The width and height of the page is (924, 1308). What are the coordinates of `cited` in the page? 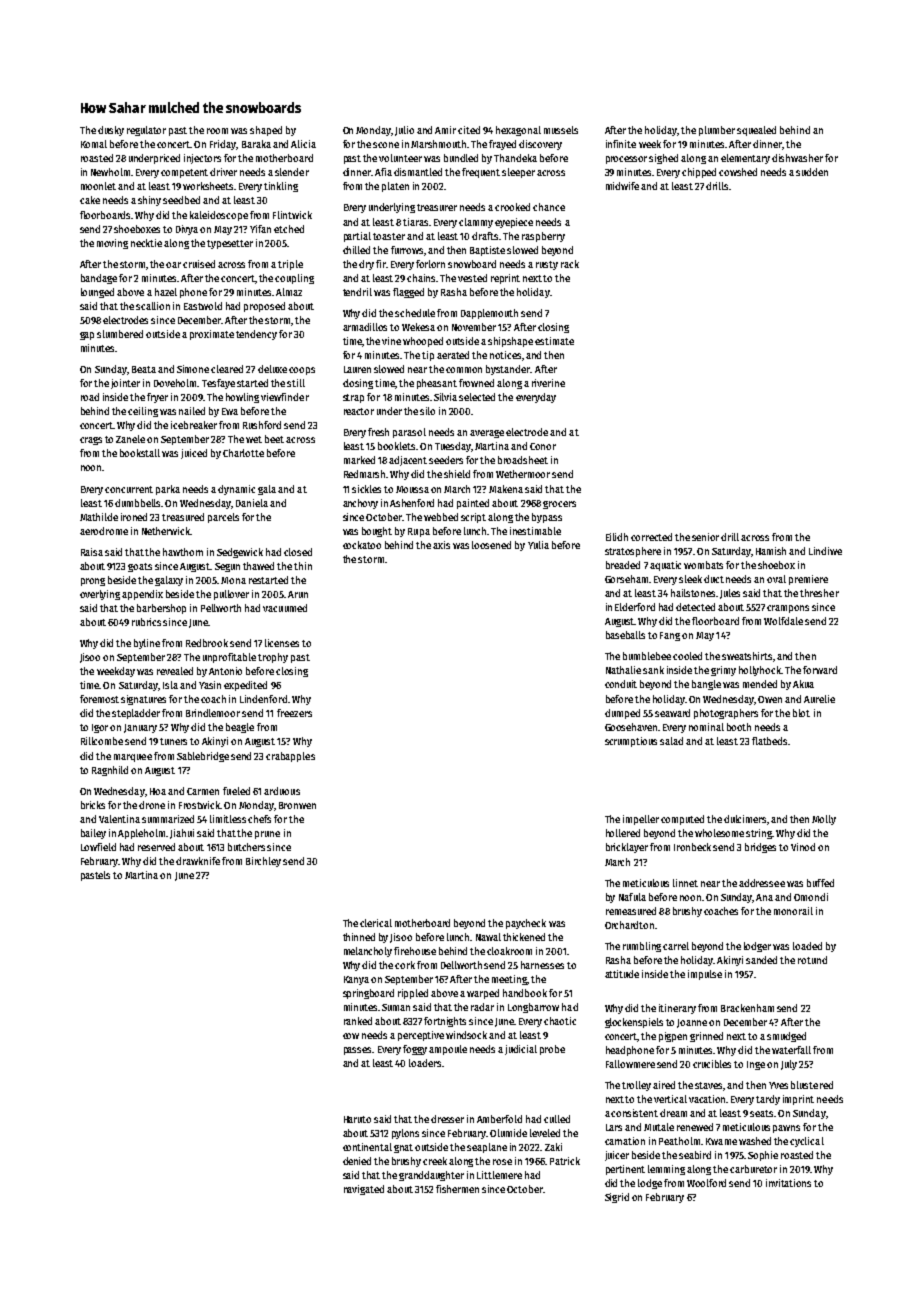 It's located at (469, 130).
